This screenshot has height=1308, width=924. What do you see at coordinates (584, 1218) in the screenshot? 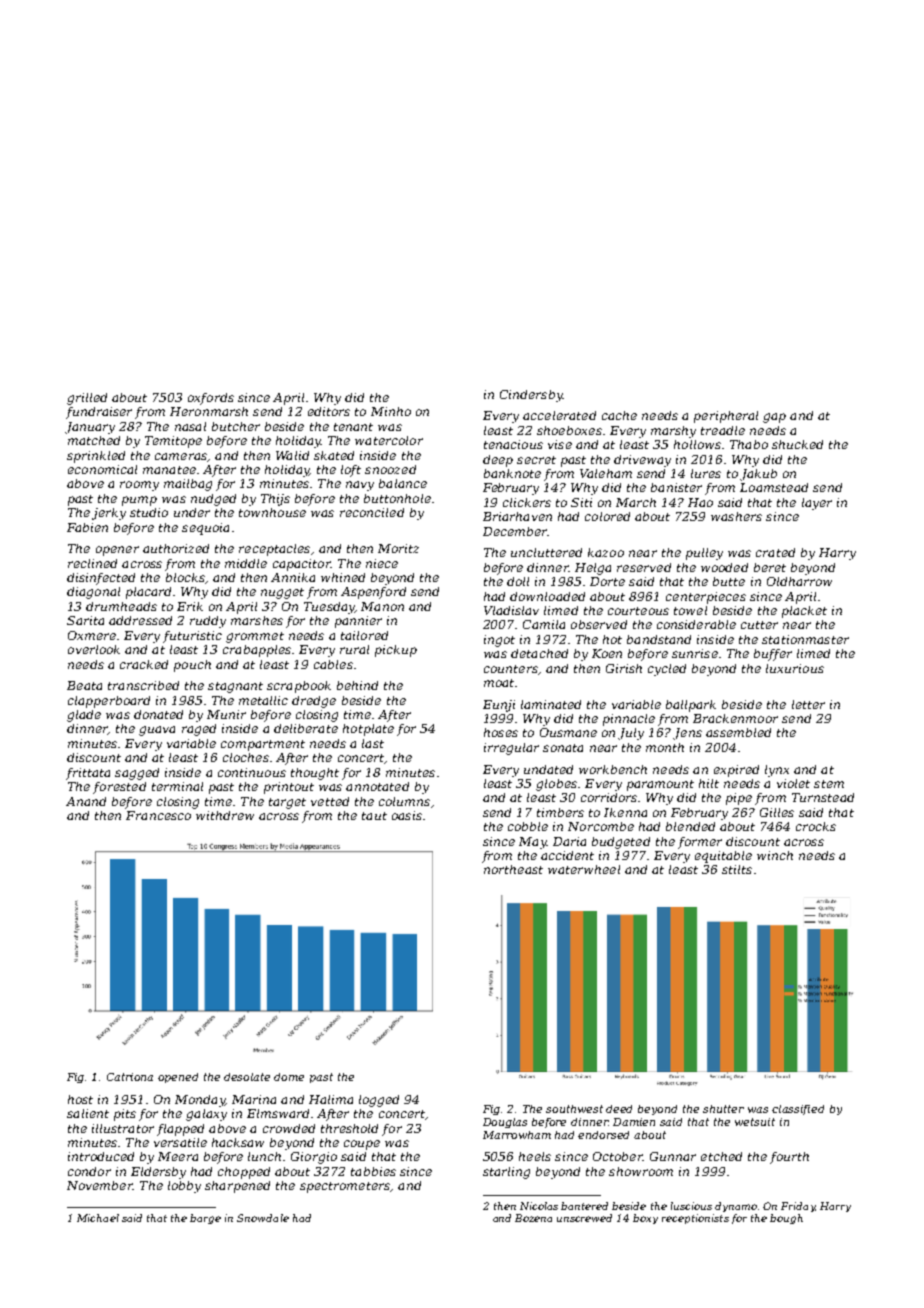
I see `unscrewed` at bounding box center [584, 1218].
